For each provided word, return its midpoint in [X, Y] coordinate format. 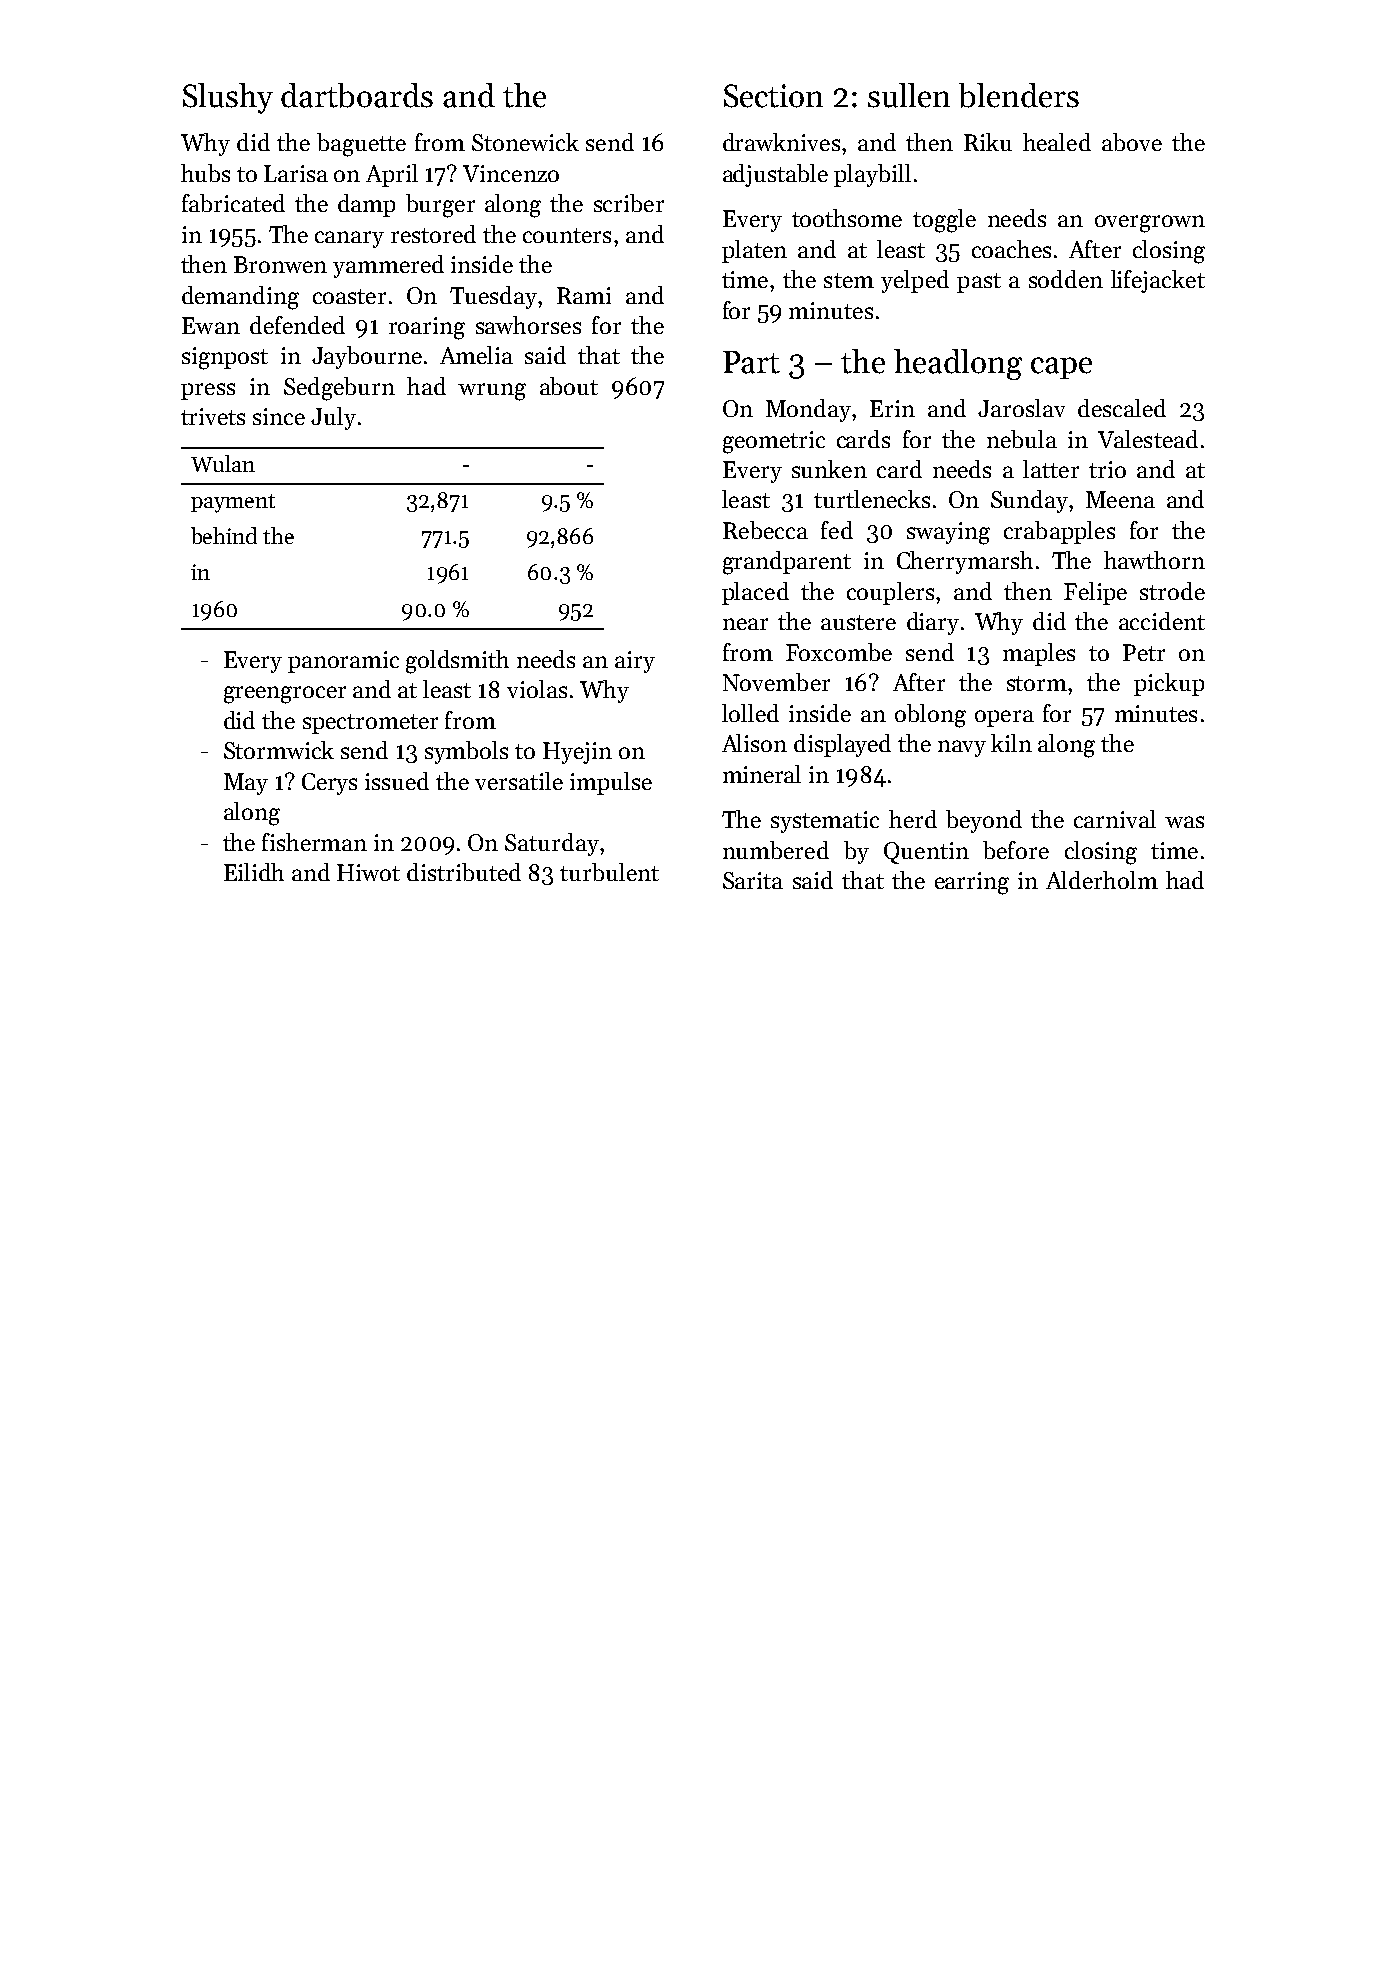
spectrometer [370, 724]
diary [933, 623]
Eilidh [254, 872]
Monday [808, 410]
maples [1039, 654]
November [776, 682]
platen [754, 251]
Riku [988, 142]
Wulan [223, 463]
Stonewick [525, 142]
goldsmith [457, 662]
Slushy [228, 98]
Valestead [1148, 439]
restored [433, 234]
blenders [1019, 95]
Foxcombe [839, 652]
